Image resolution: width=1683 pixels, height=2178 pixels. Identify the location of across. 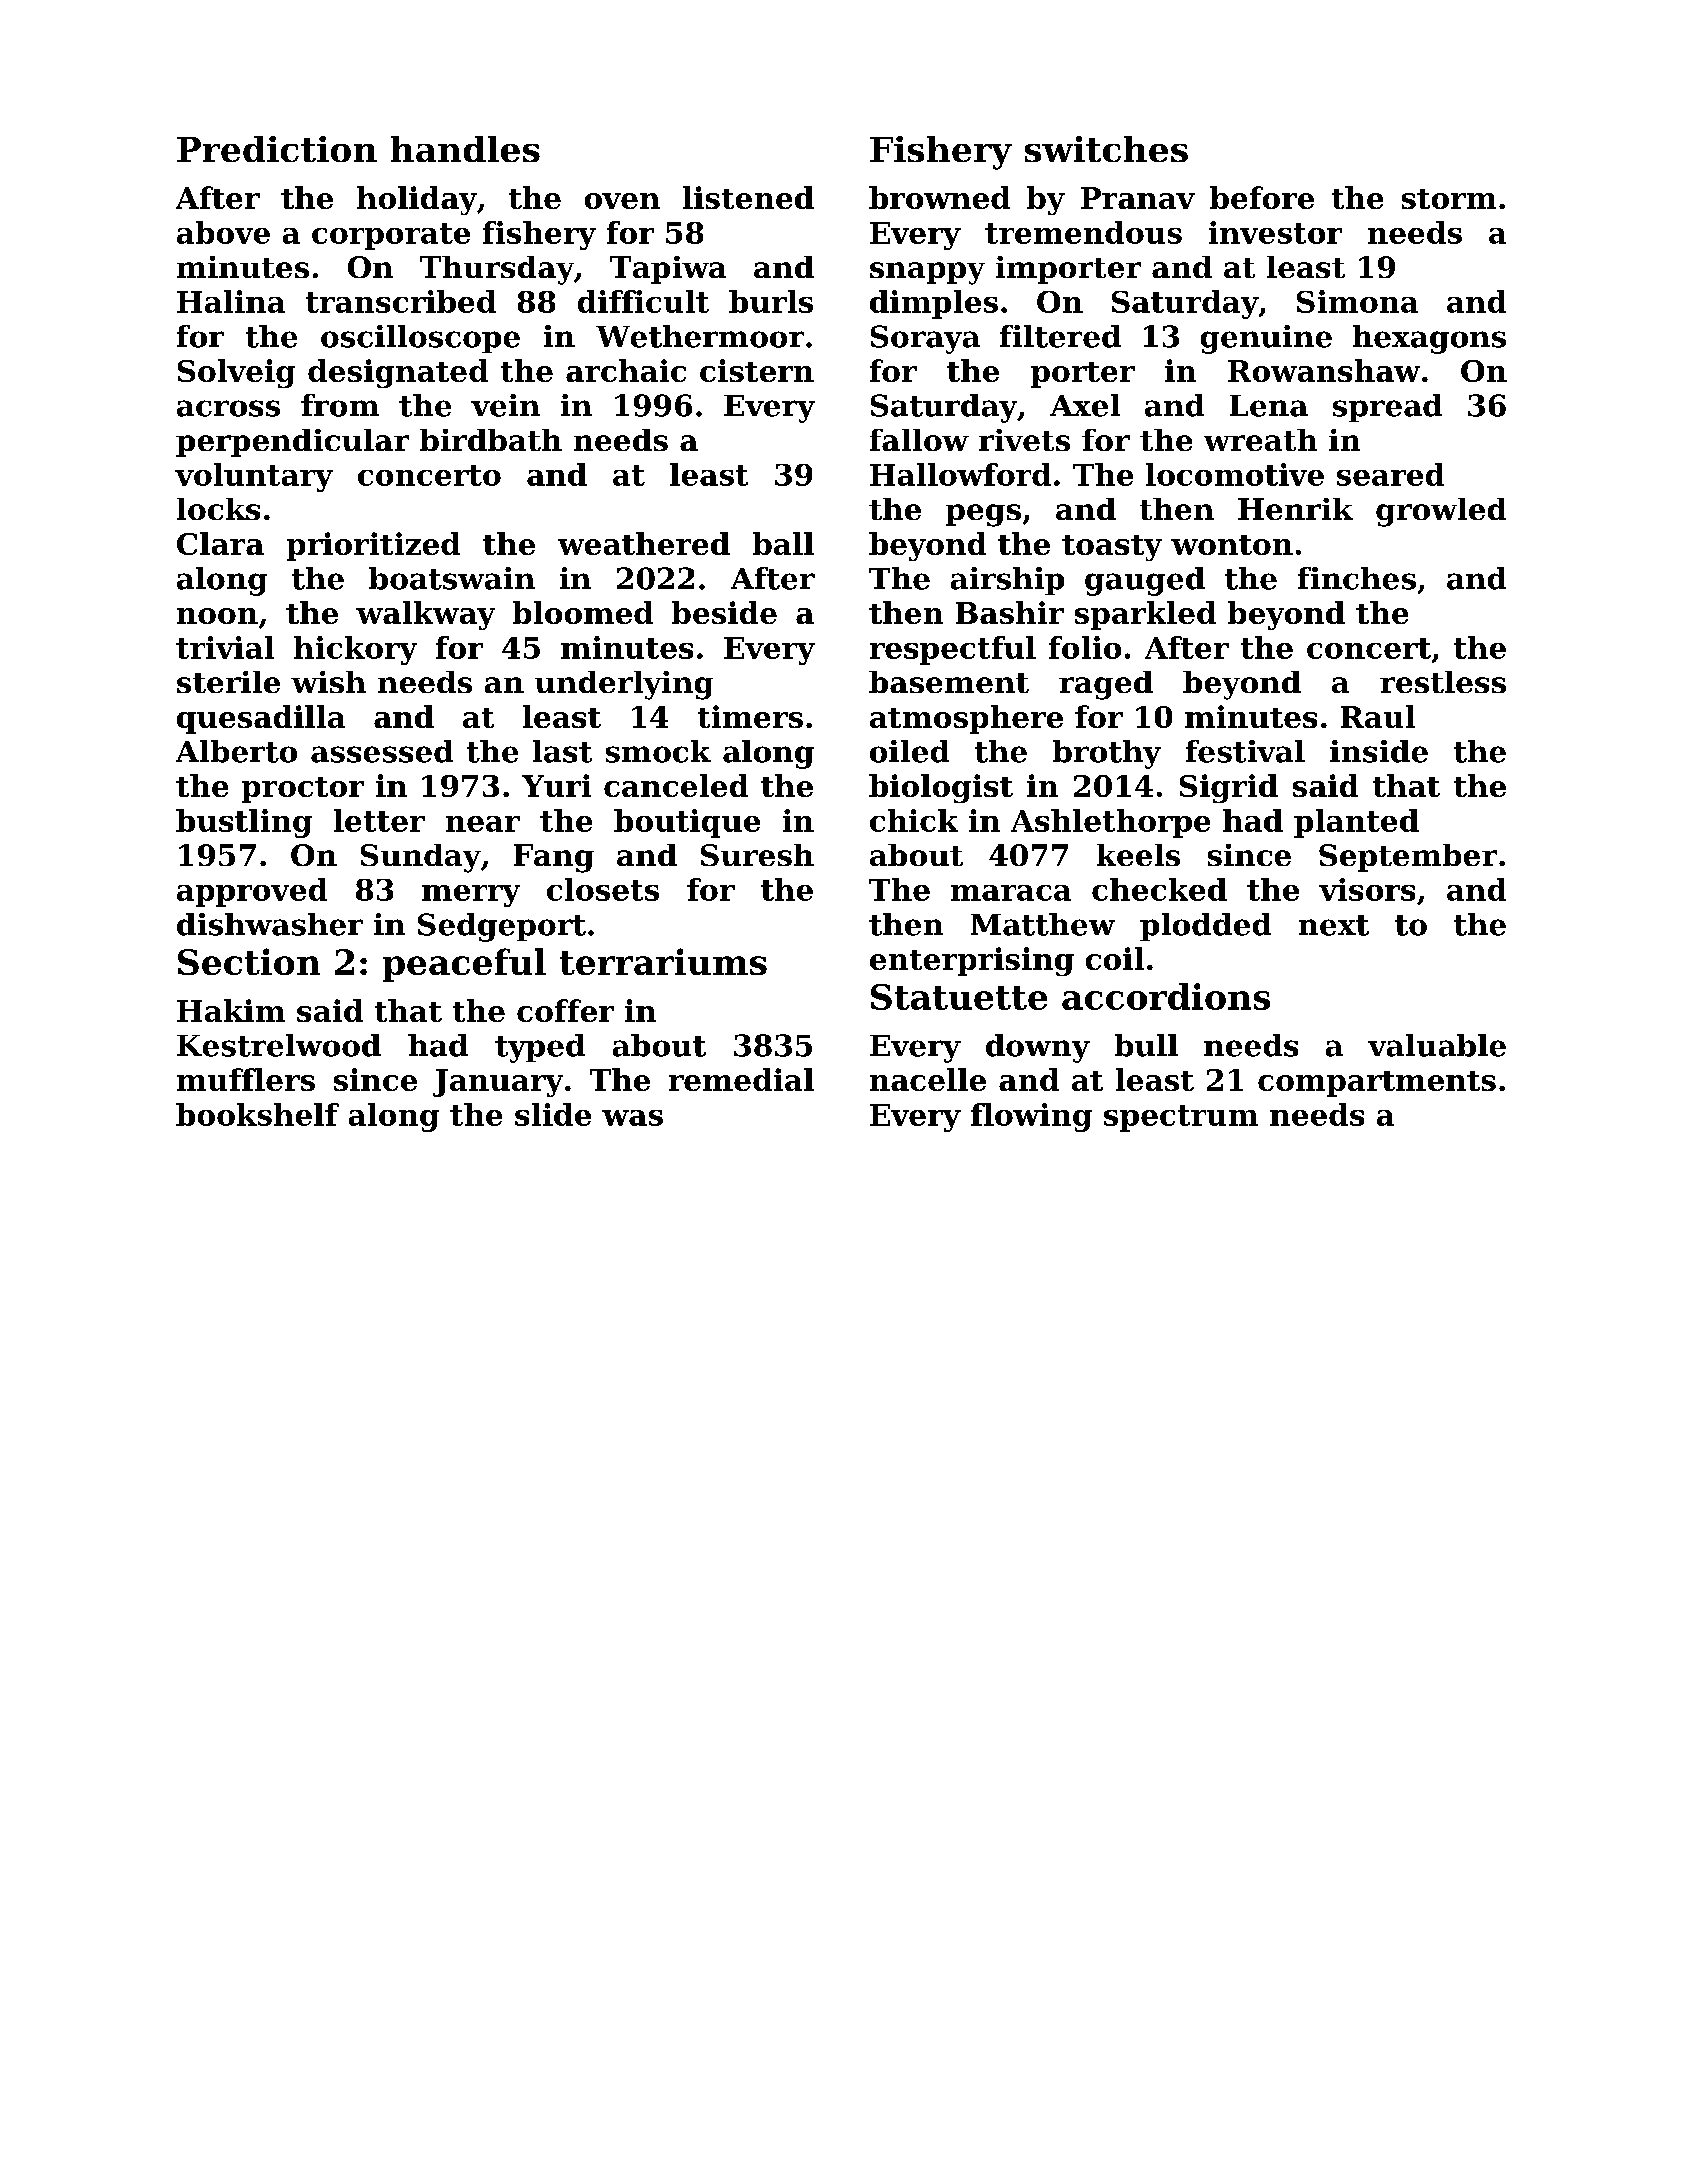
(228, 408).
